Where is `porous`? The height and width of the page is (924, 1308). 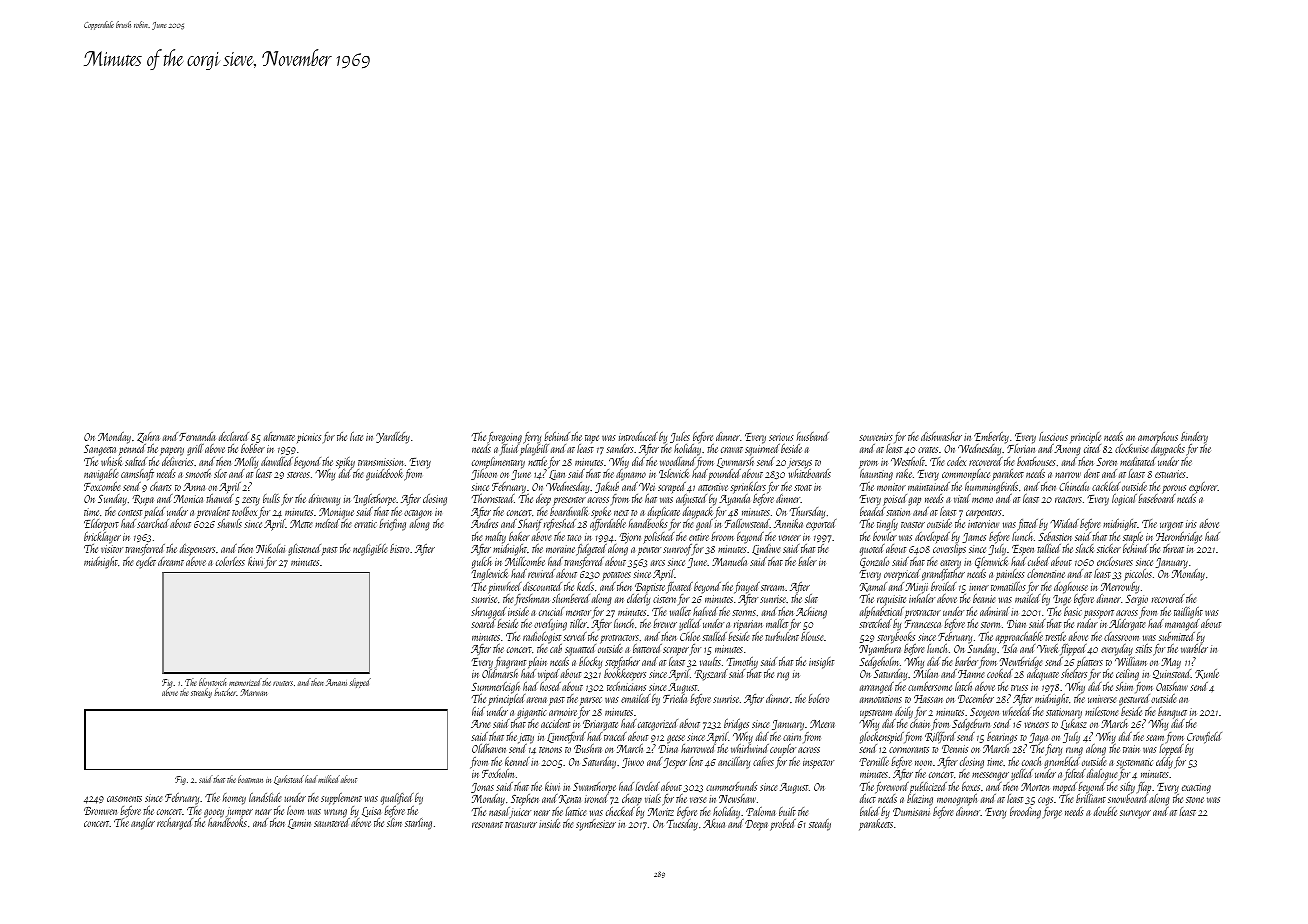
porous is located at coordinates (1174, 489).
